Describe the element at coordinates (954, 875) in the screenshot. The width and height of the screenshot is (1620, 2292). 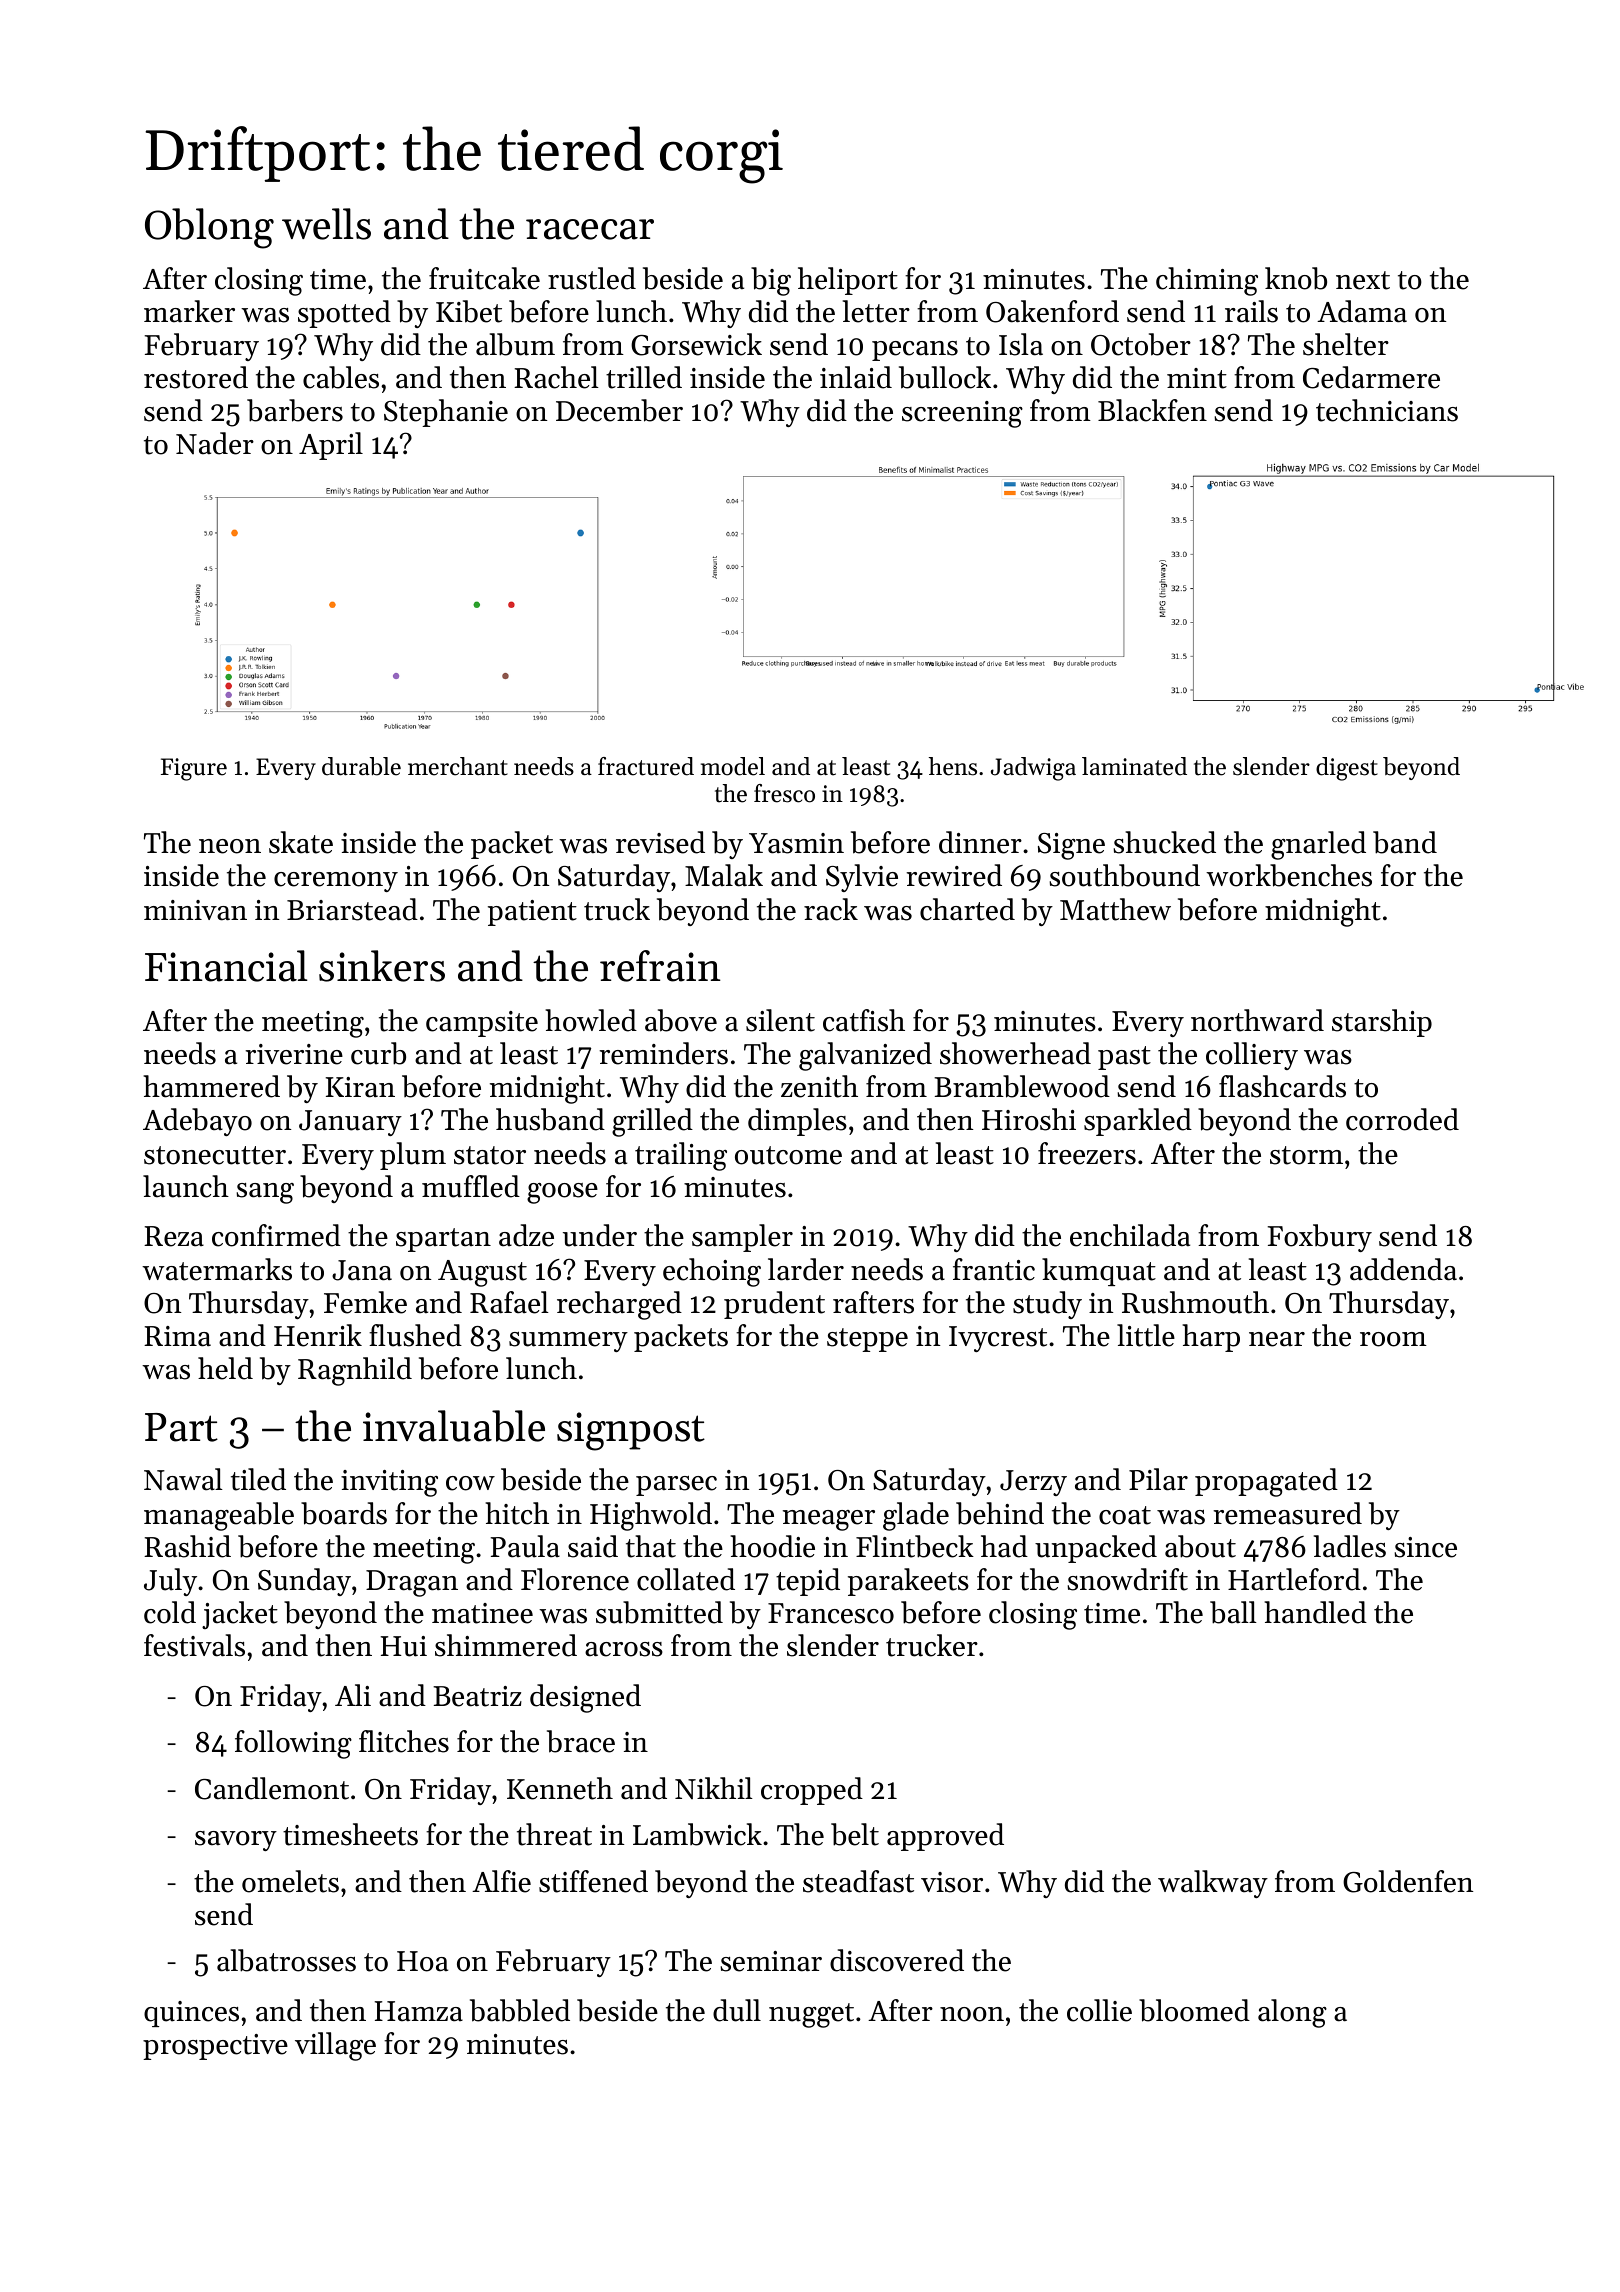
I see `rewired` at that location.
